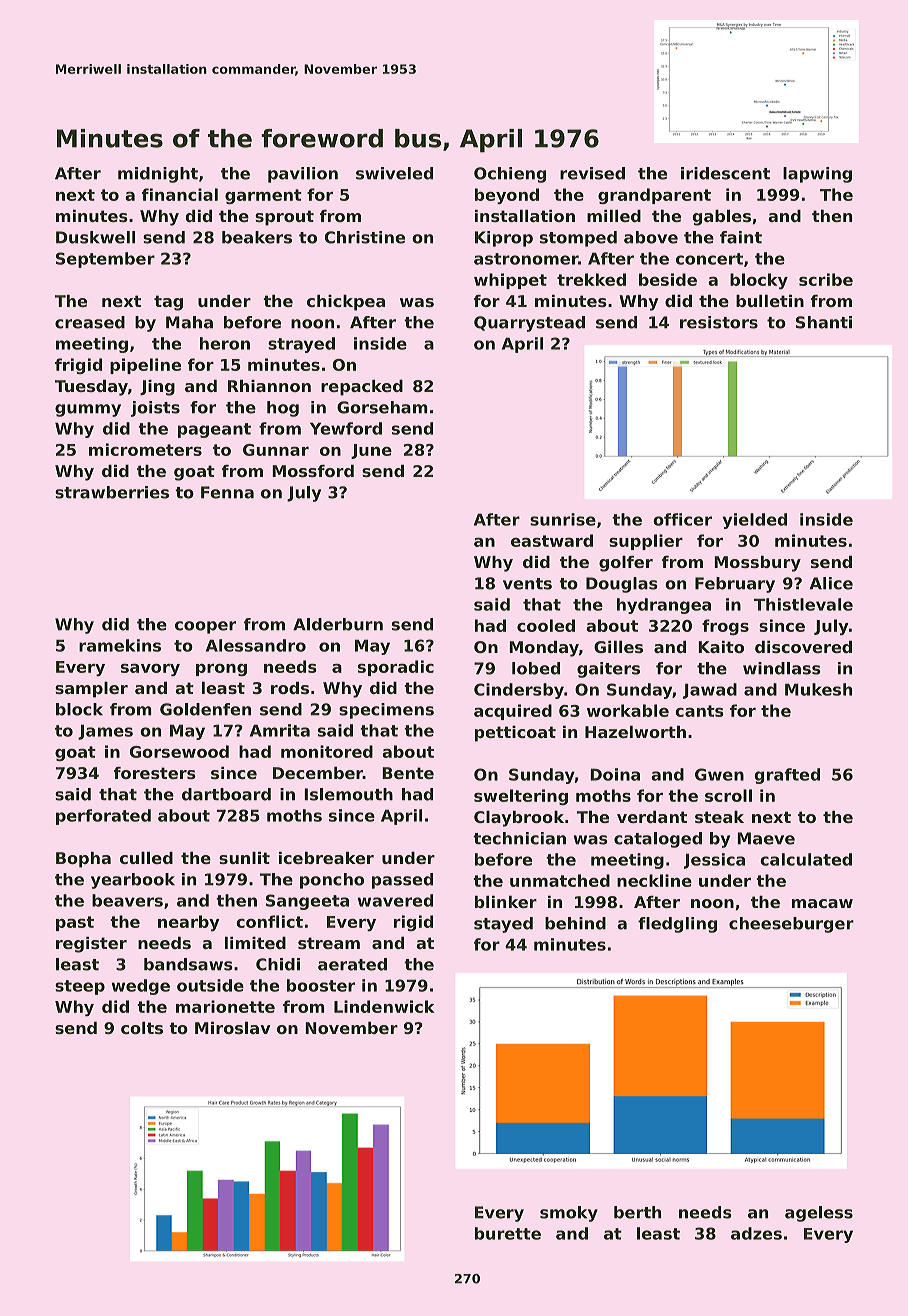  I want to click on Mossford, so click(313, 471).
